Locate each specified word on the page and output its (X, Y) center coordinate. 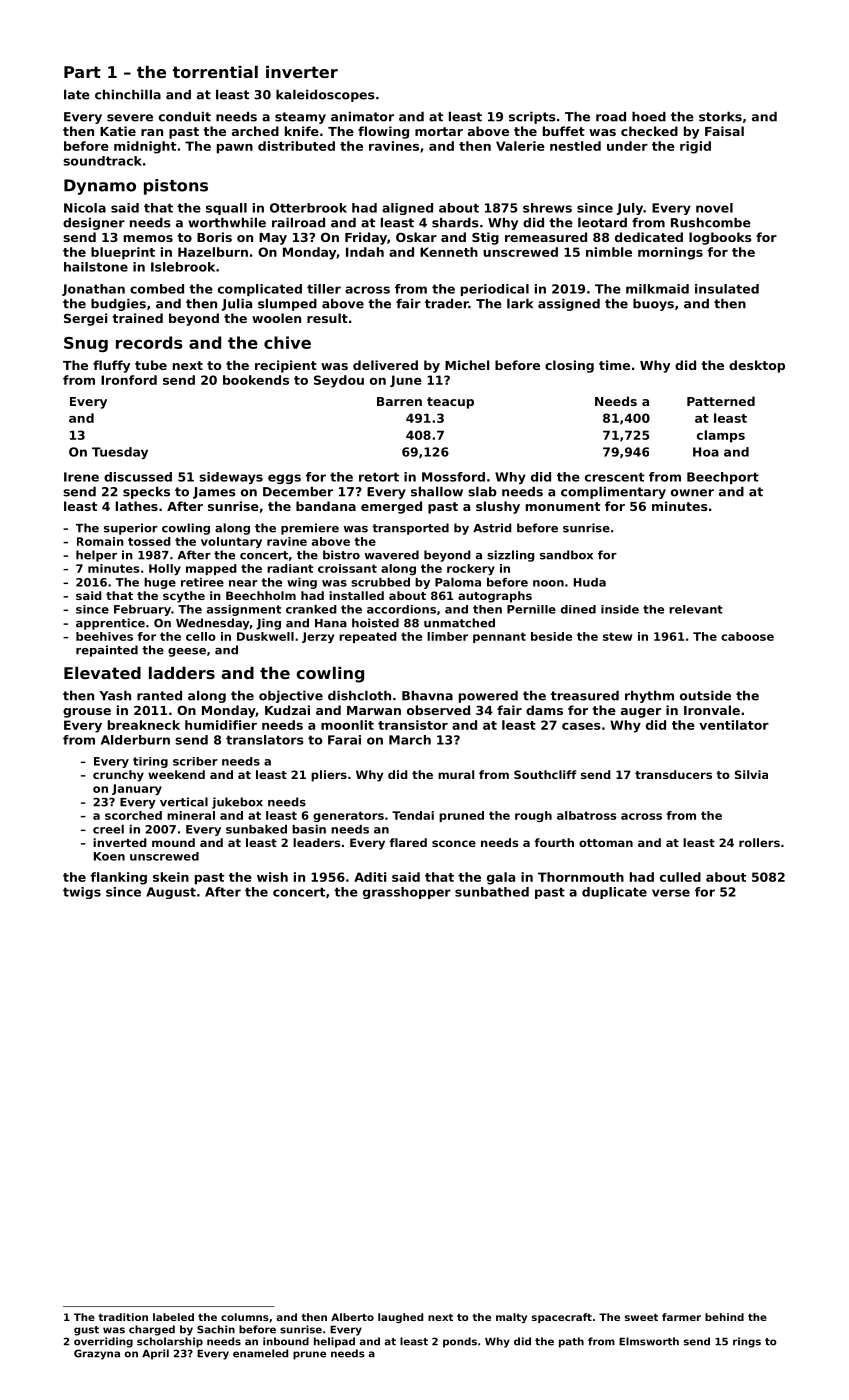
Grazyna (97, 1354)
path (571, 1342)
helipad (334, 1342)
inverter (302, 71)
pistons (176, 187)
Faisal (724, 131)
